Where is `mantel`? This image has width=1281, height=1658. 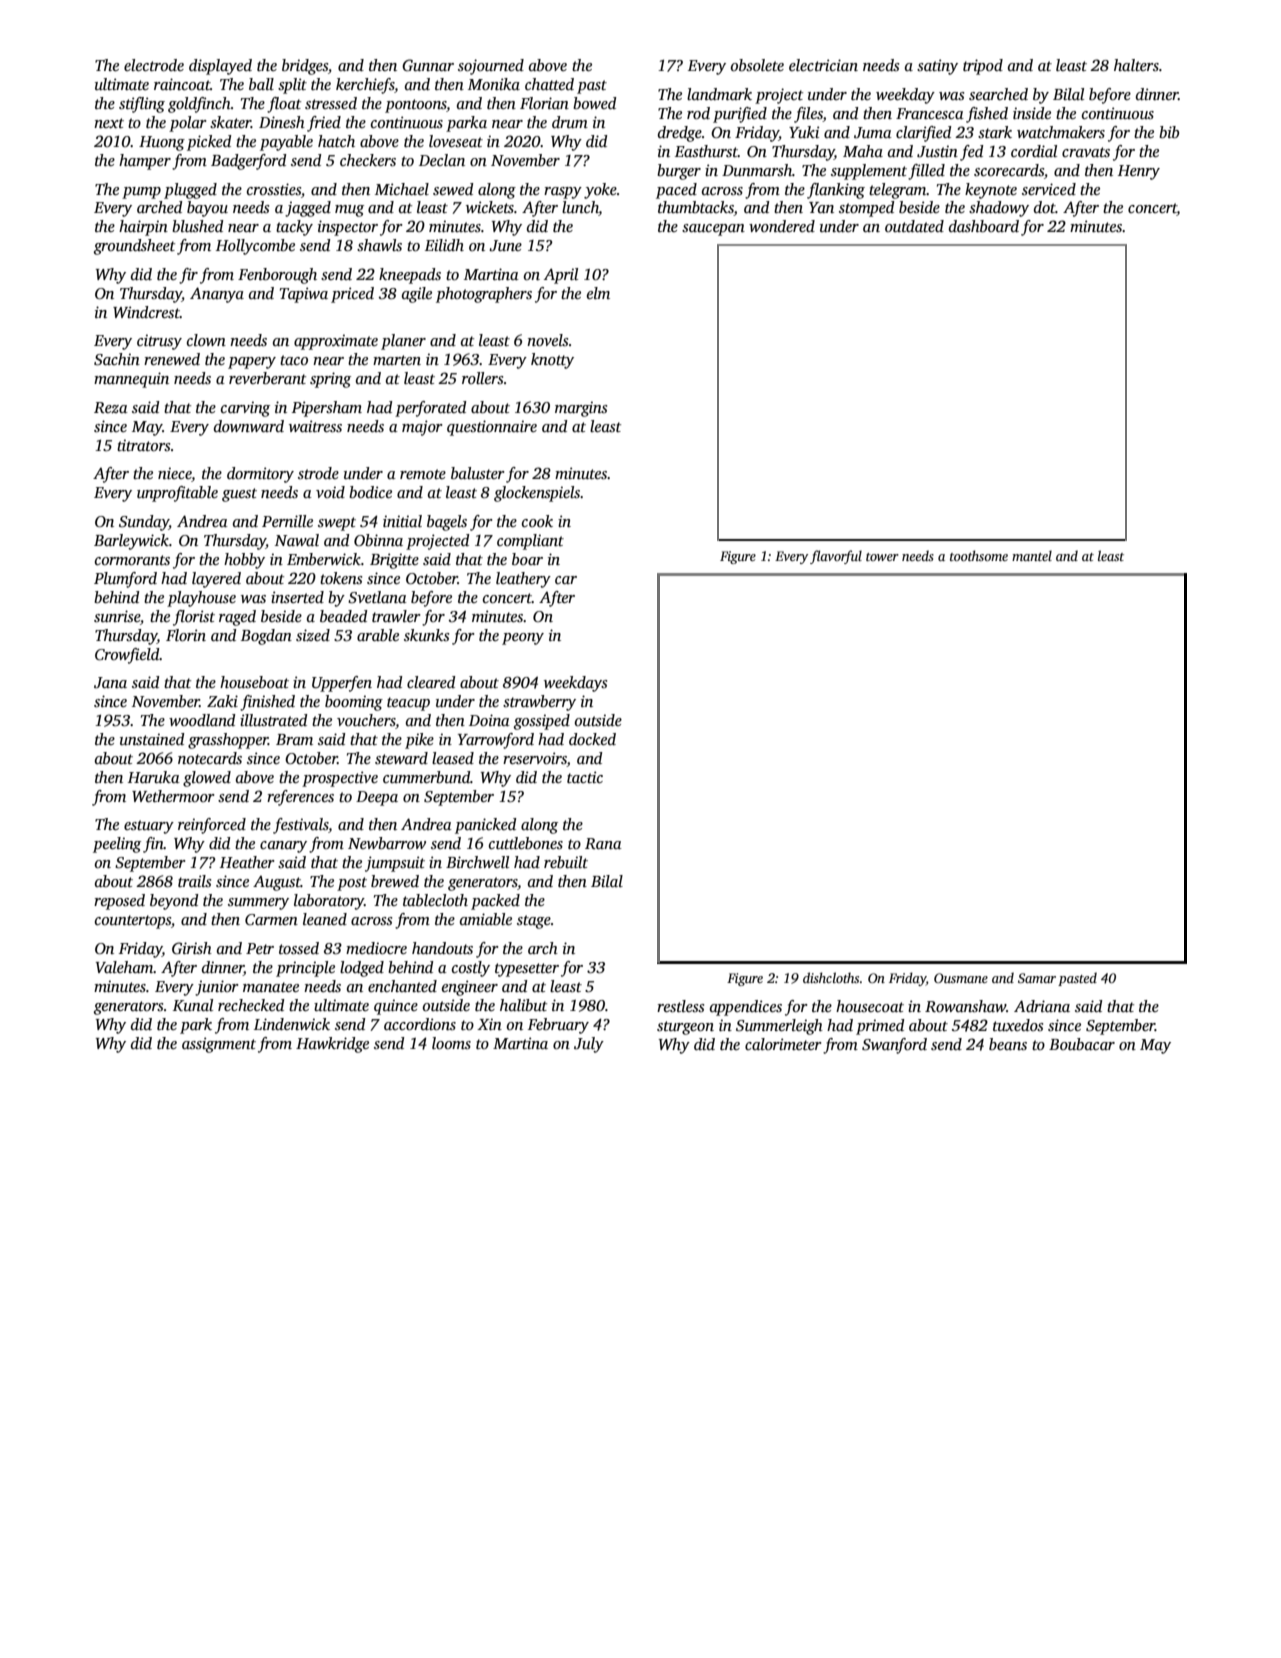 mantel is located at coordinates (1032, 555).
